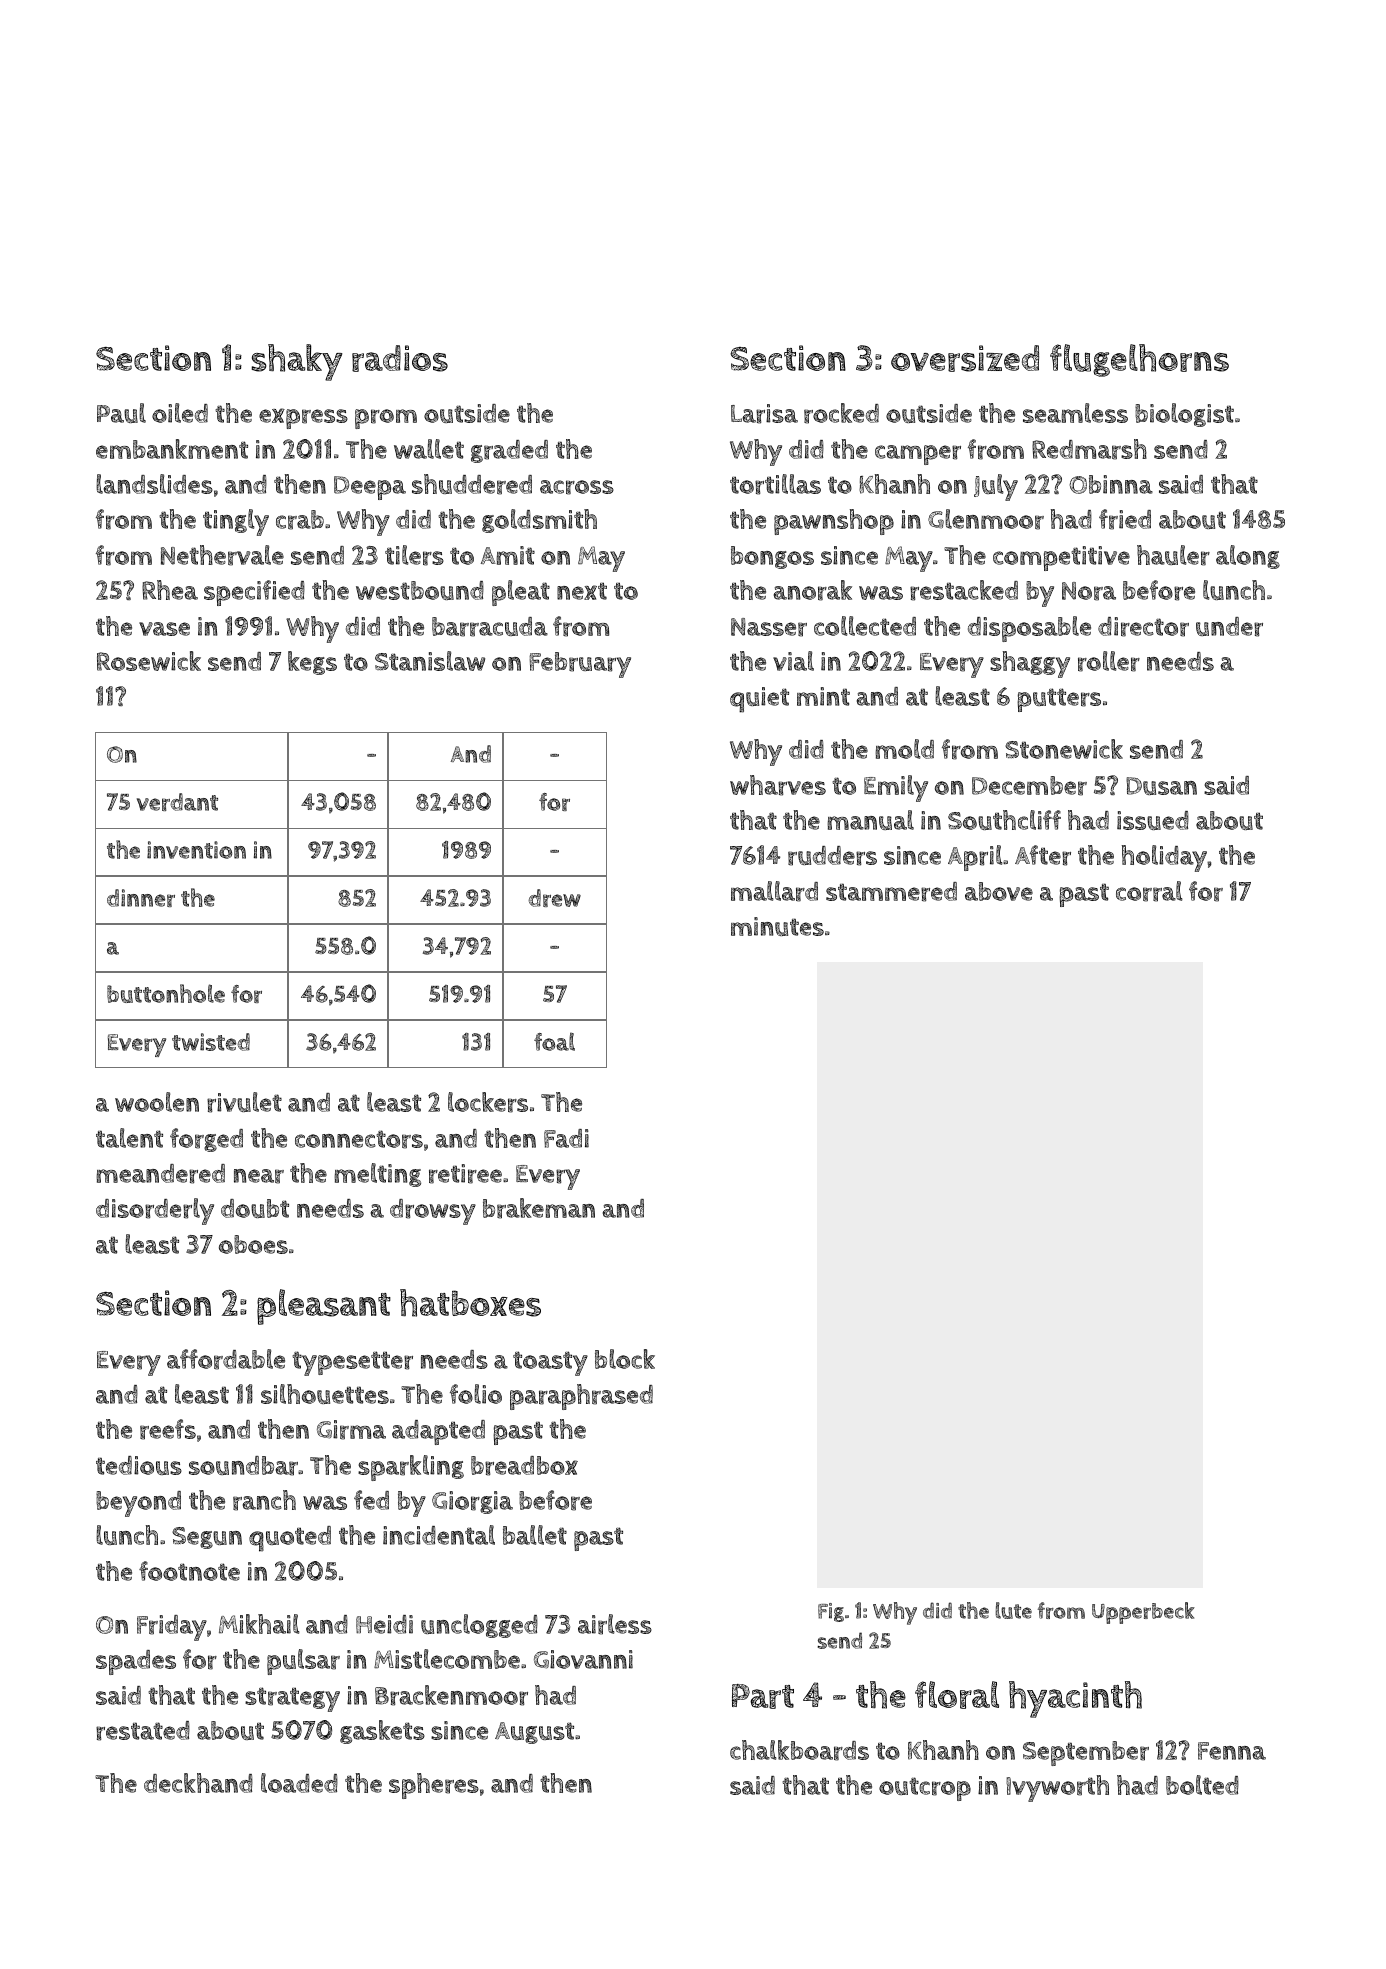 Image resolution: width=1386 pixels, height=1969 pixels. I want to click on meandered, so click(160, 1174).
